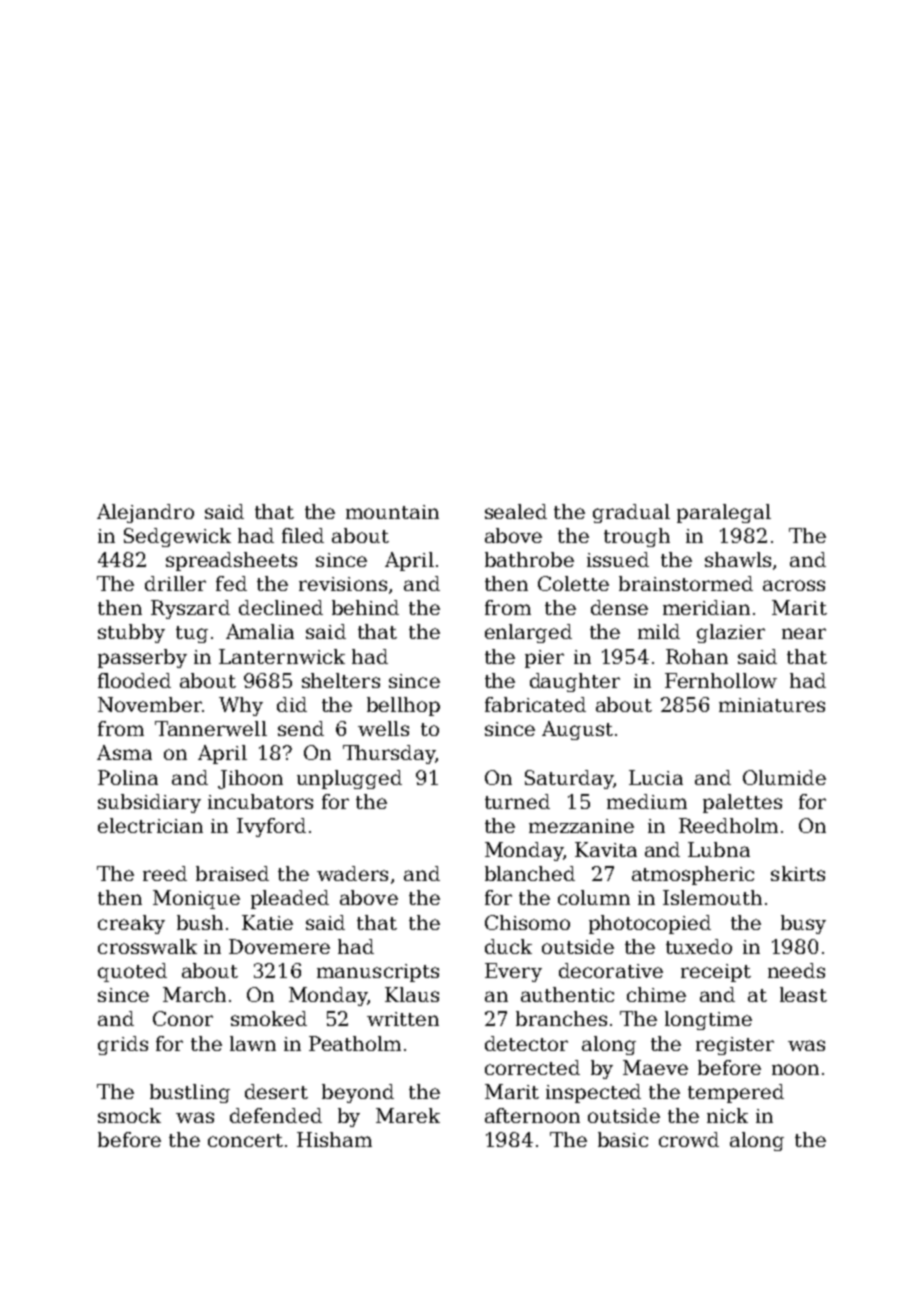 This page has width=924, height=1311. Describe the element at coordinates (292, 704) in the page. I see `did` at that location.
